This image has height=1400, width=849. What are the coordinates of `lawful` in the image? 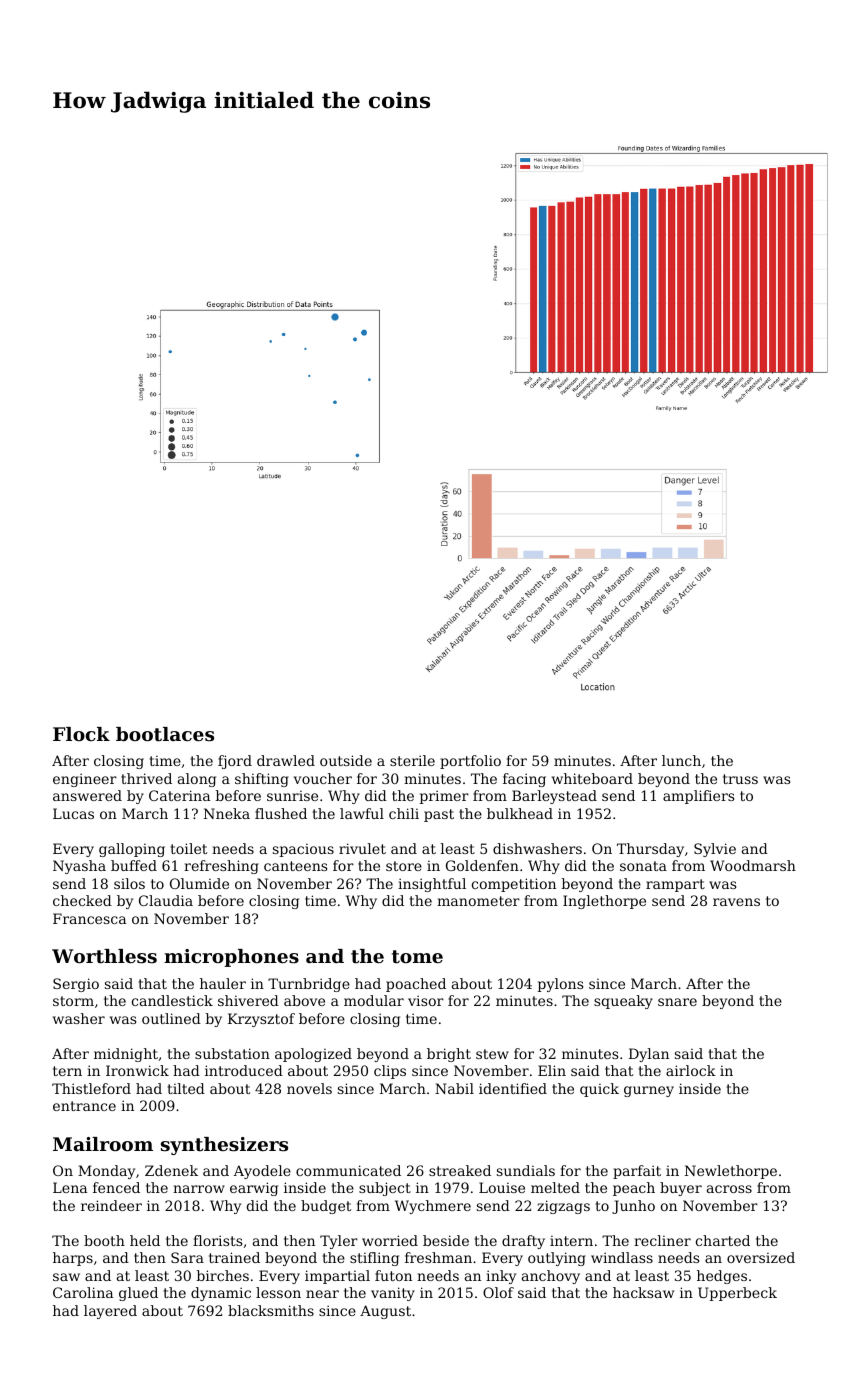 It's located at (362, 813).
